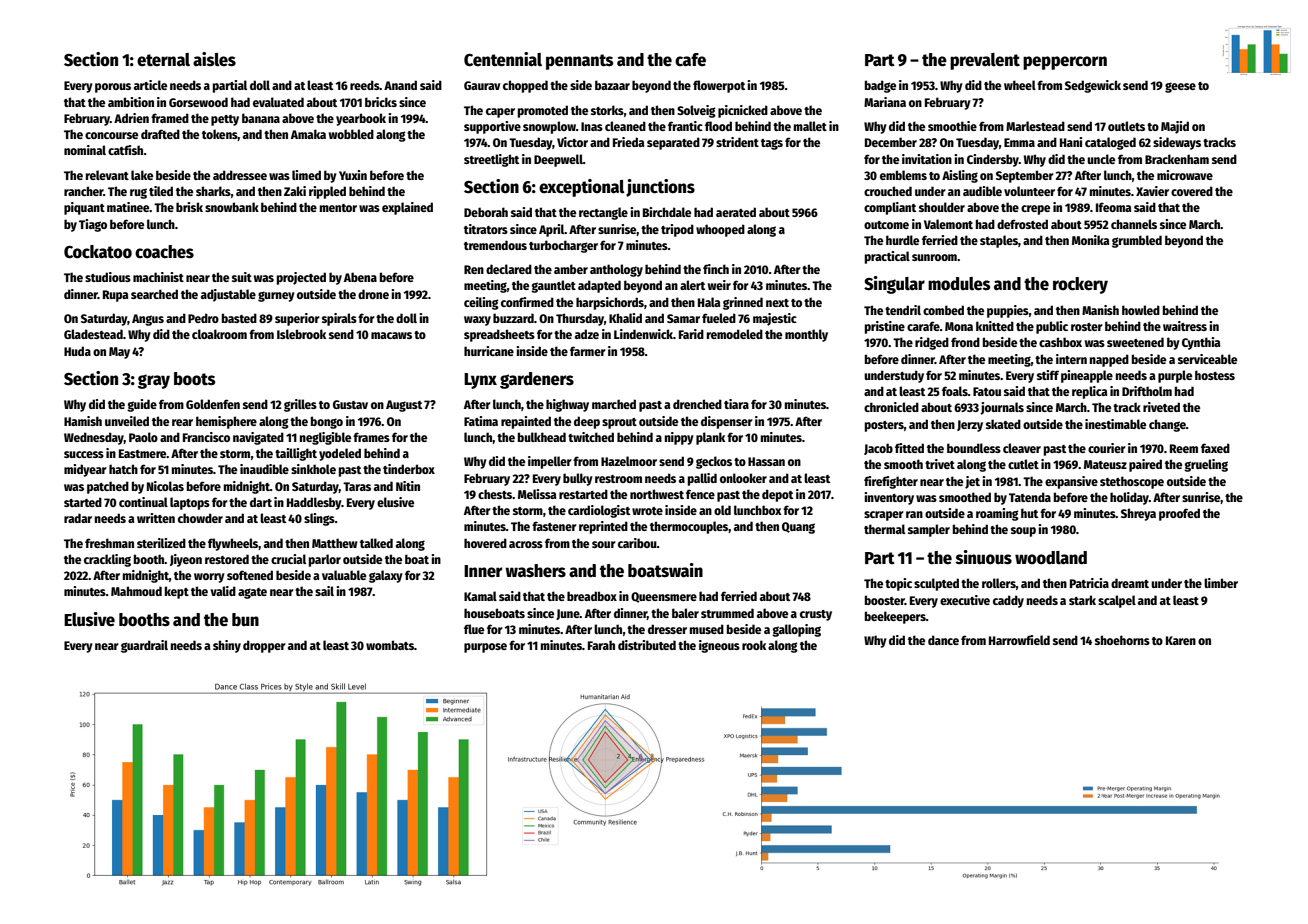 This screenshot has width=1308, height=924. Describe the element at coordinates (93, 334) in the screenshot. I see `Gladestead` at that location.
